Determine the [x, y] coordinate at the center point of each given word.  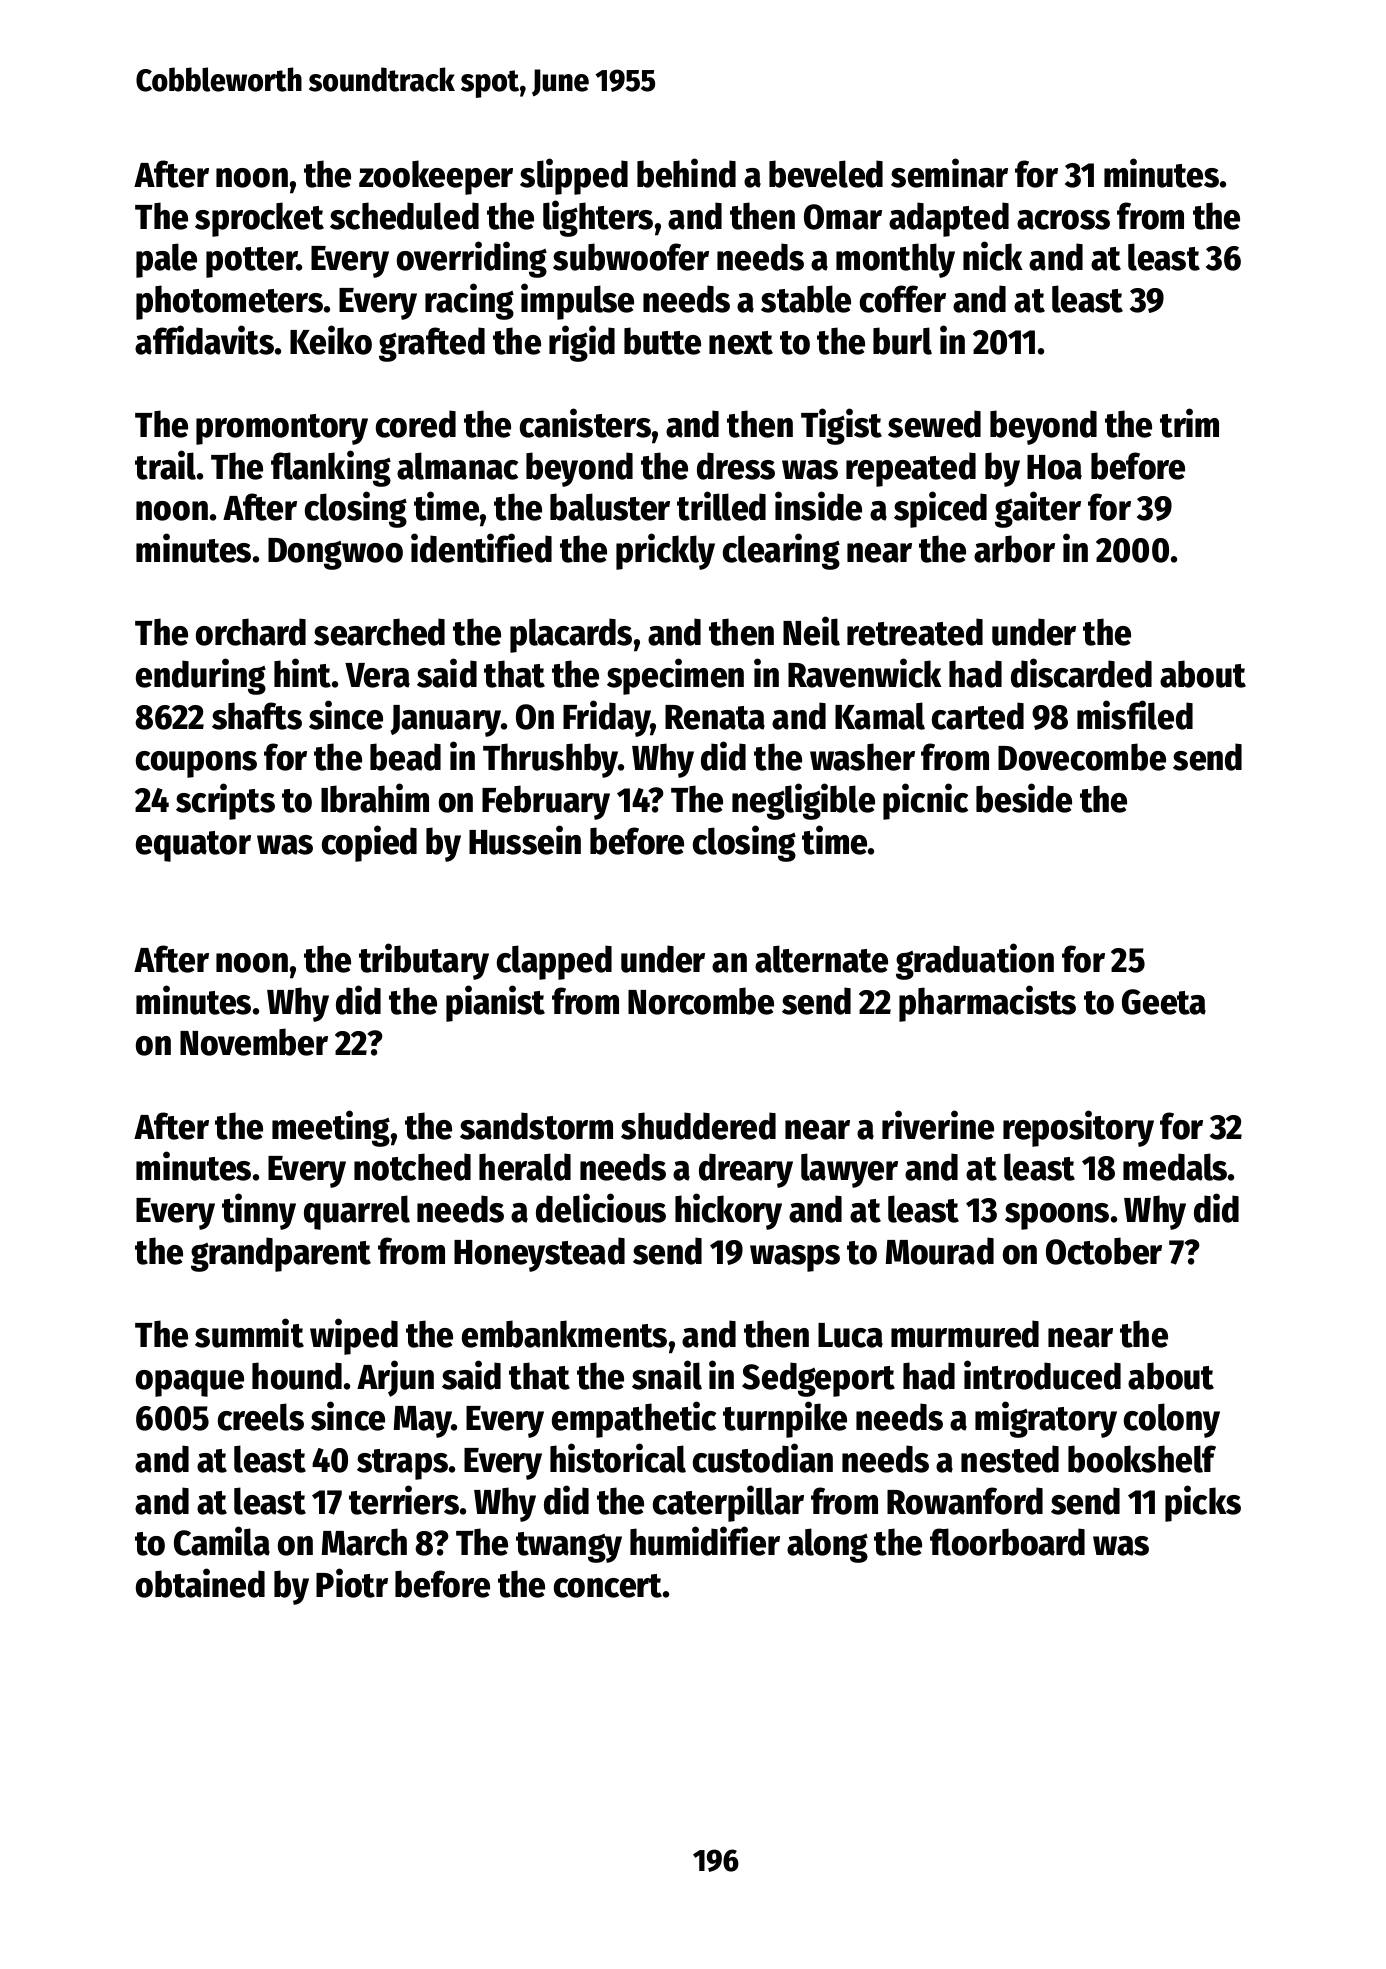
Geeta [1164, 1002]
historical [618, 1458]
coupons [196, 764]
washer [862, 757]
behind [686, 173]
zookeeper [436, 177]
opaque [190, 1383]
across [1063, 220]
